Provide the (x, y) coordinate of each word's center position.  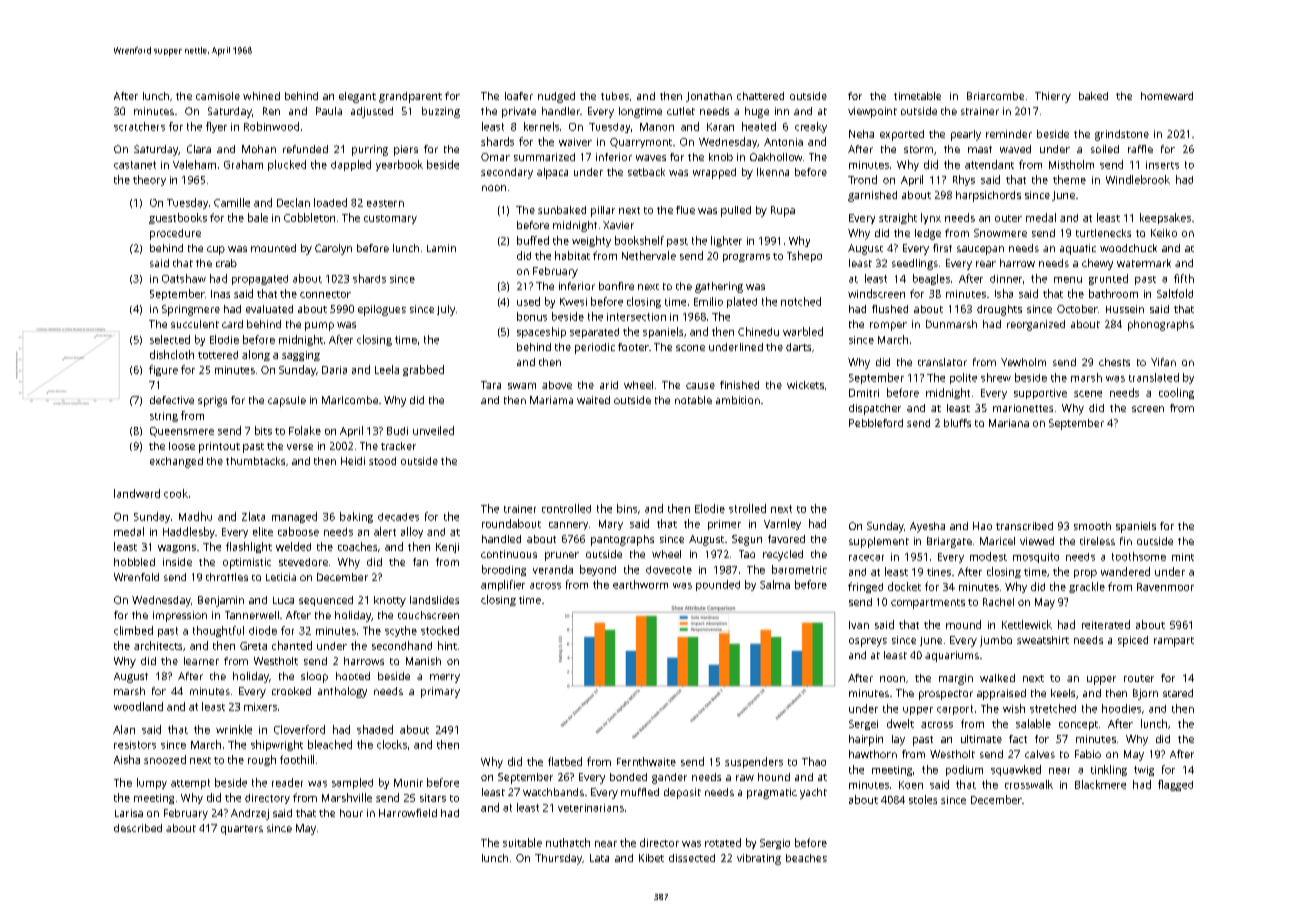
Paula (329, 111)
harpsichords (988, 196)
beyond (598, 570)
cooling (1176, 393)
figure (163, 370)
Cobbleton (309, 217)
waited (593, 400)
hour (351, 813)
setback (646, 172)
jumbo (996, 641)
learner (201, 661)
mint (1183, 557)
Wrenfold (136, 577)
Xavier (618, 225)
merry (445, 678)
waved (1015, 149)
